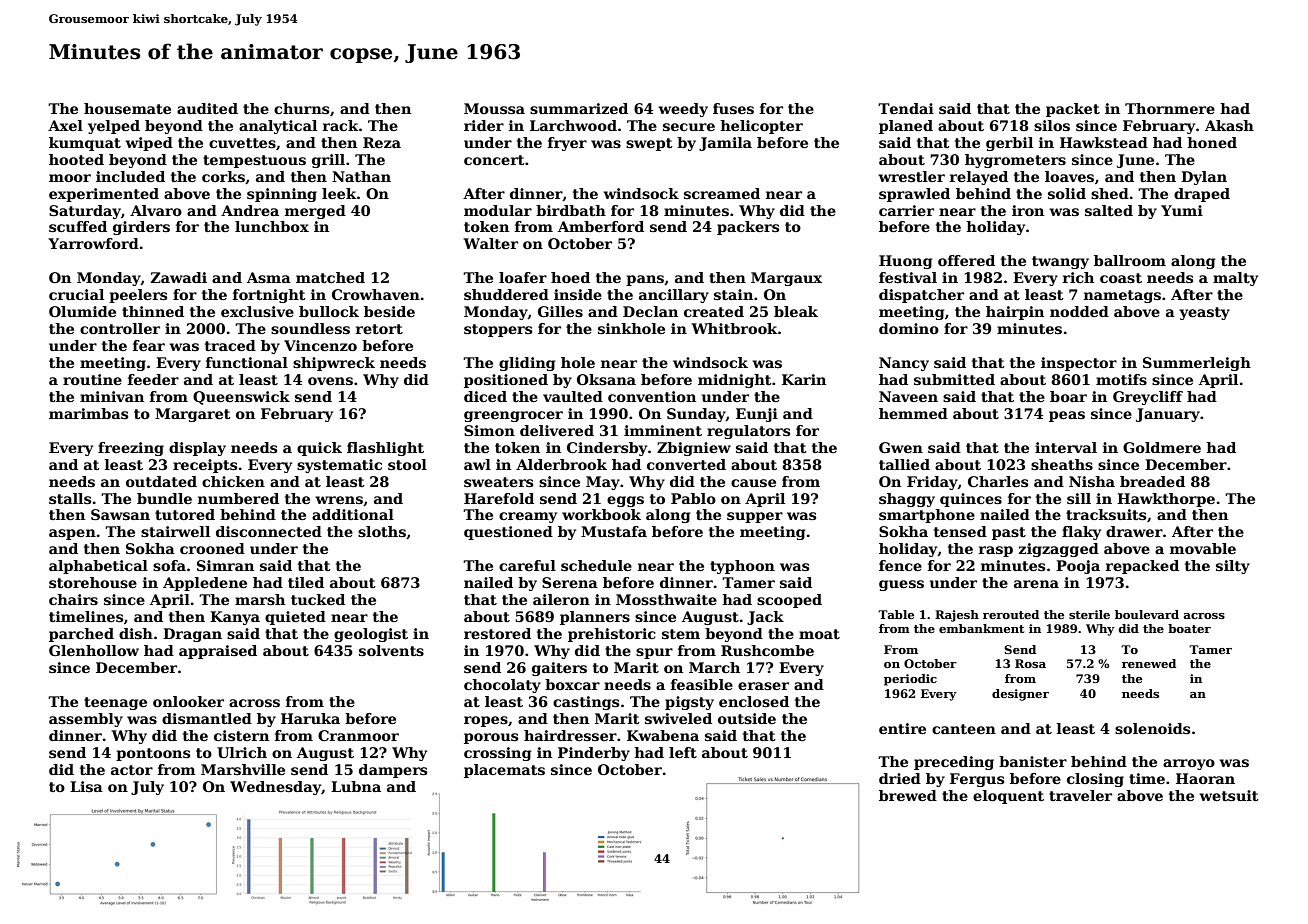  I want to click on placemats, so click(504, 771).
